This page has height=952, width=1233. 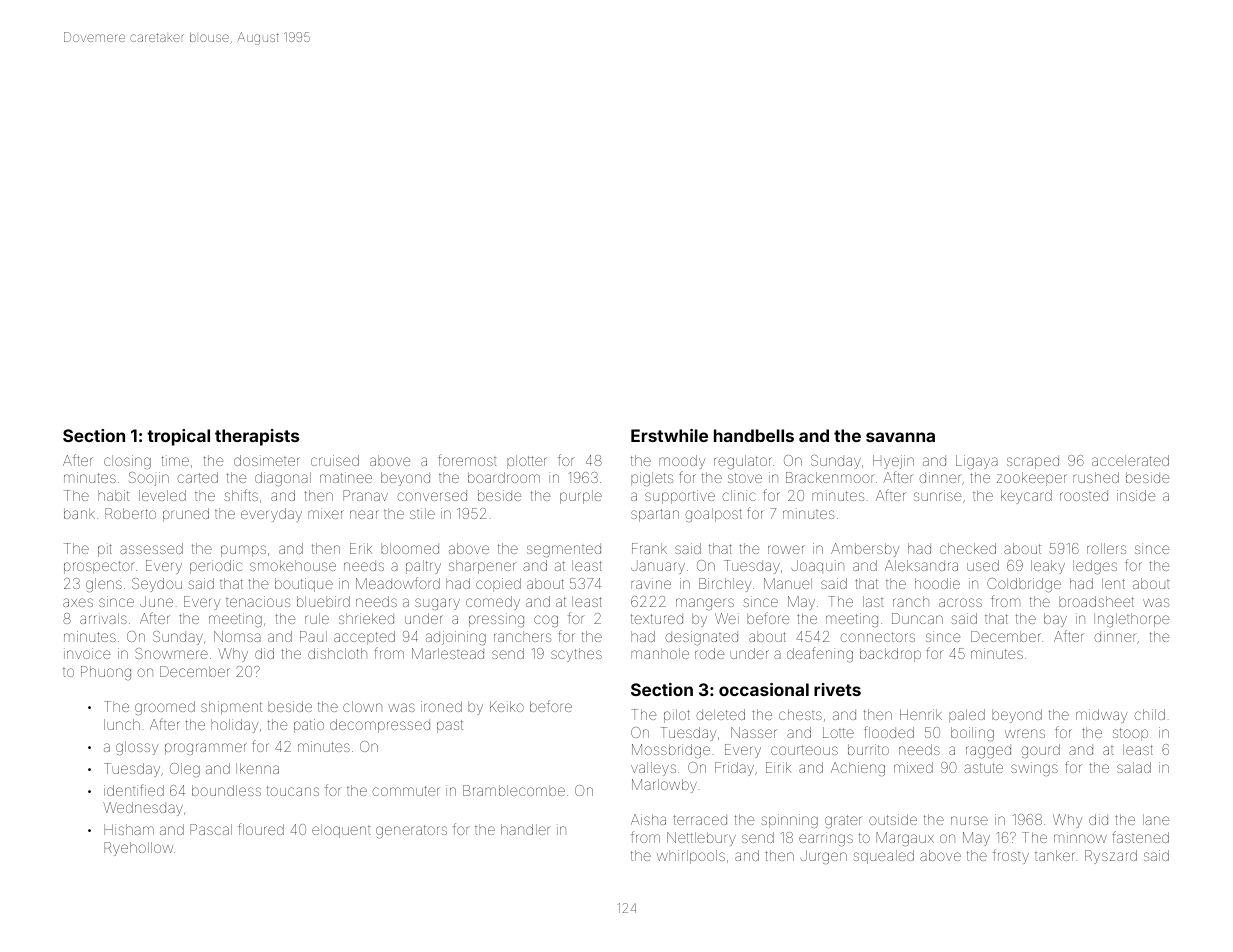 I want to click on ravine, so click(x=651, y=583).
